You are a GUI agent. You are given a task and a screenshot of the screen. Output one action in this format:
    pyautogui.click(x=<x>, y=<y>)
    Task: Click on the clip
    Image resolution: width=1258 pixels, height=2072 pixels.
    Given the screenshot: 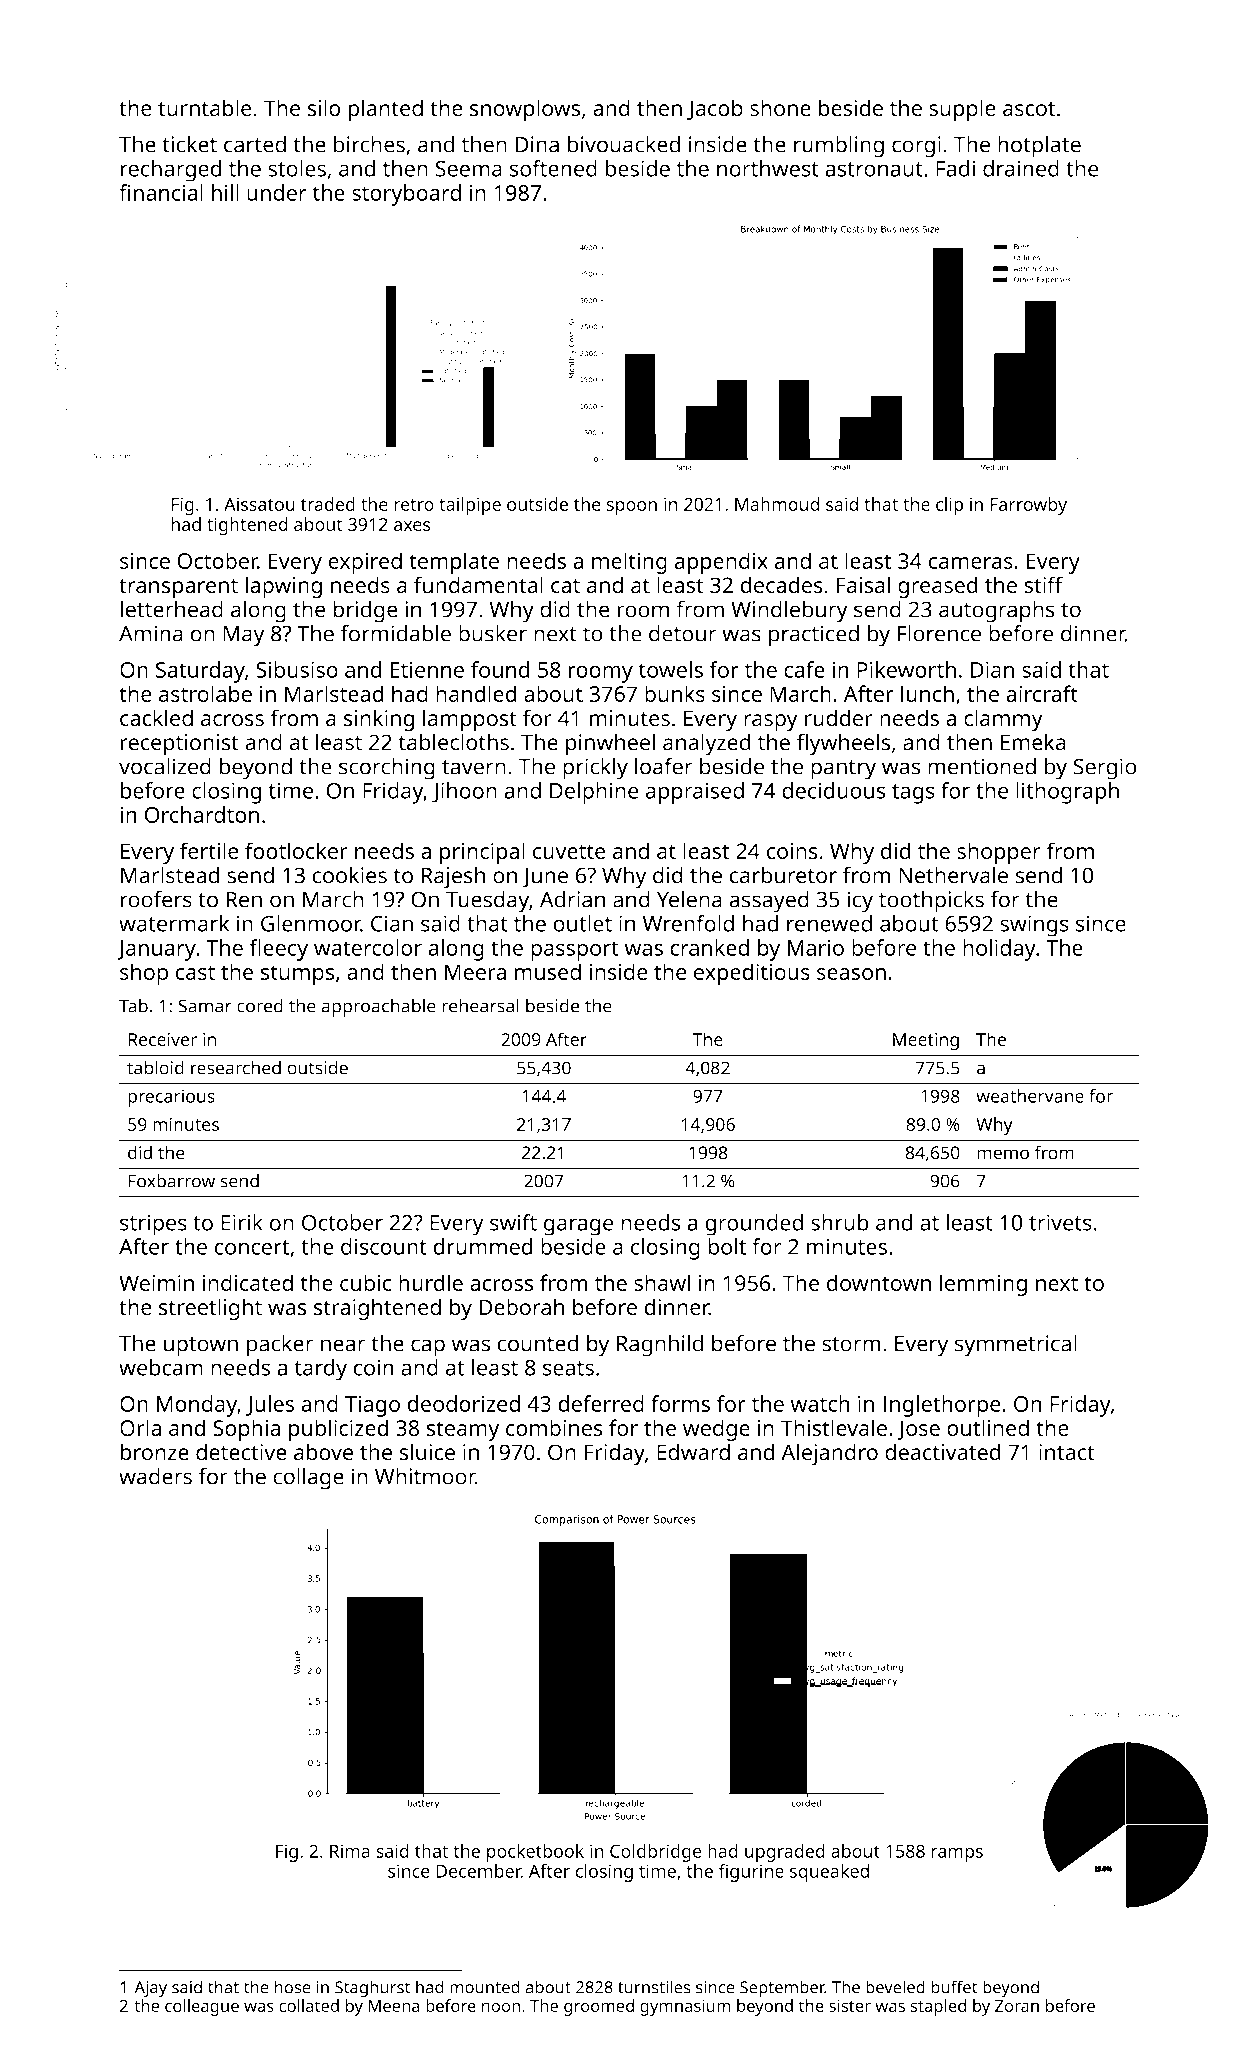 What is the action you would take?
    pyautogui.click(x=949, y=506)
